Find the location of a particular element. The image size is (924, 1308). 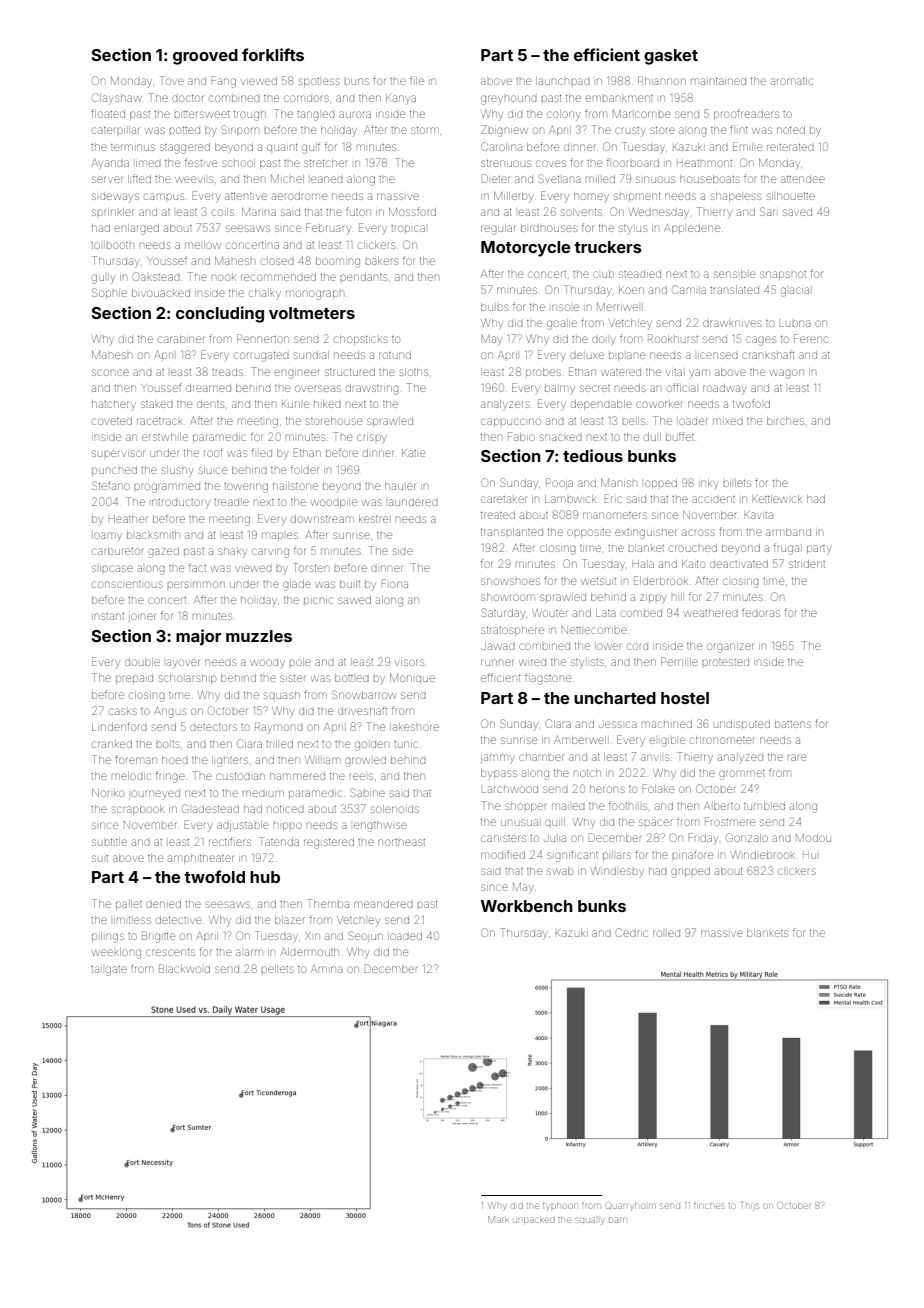

tollbooth is located at coordinates (112, 245).
